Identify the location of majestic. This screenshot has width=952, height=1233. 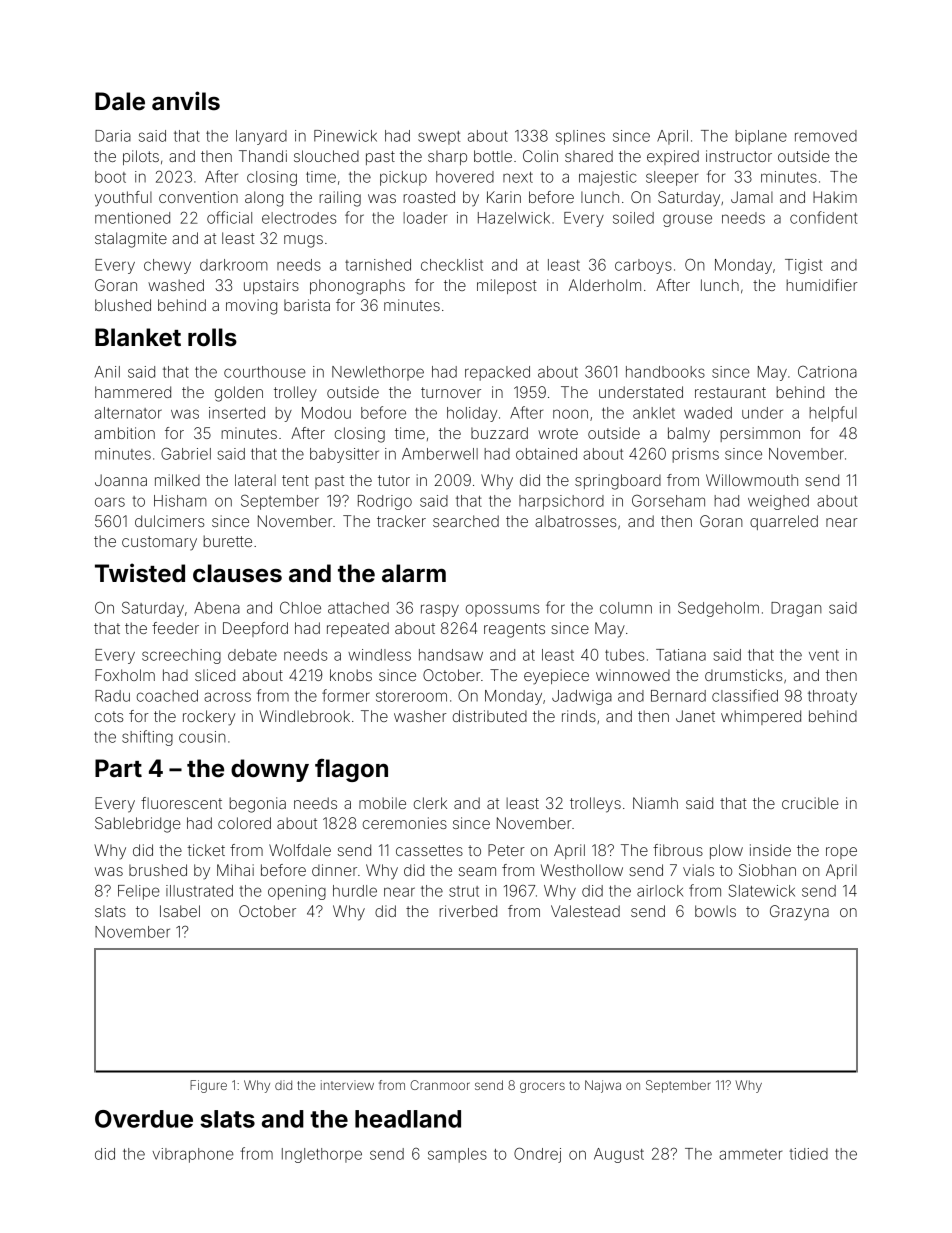
(608, 178).
